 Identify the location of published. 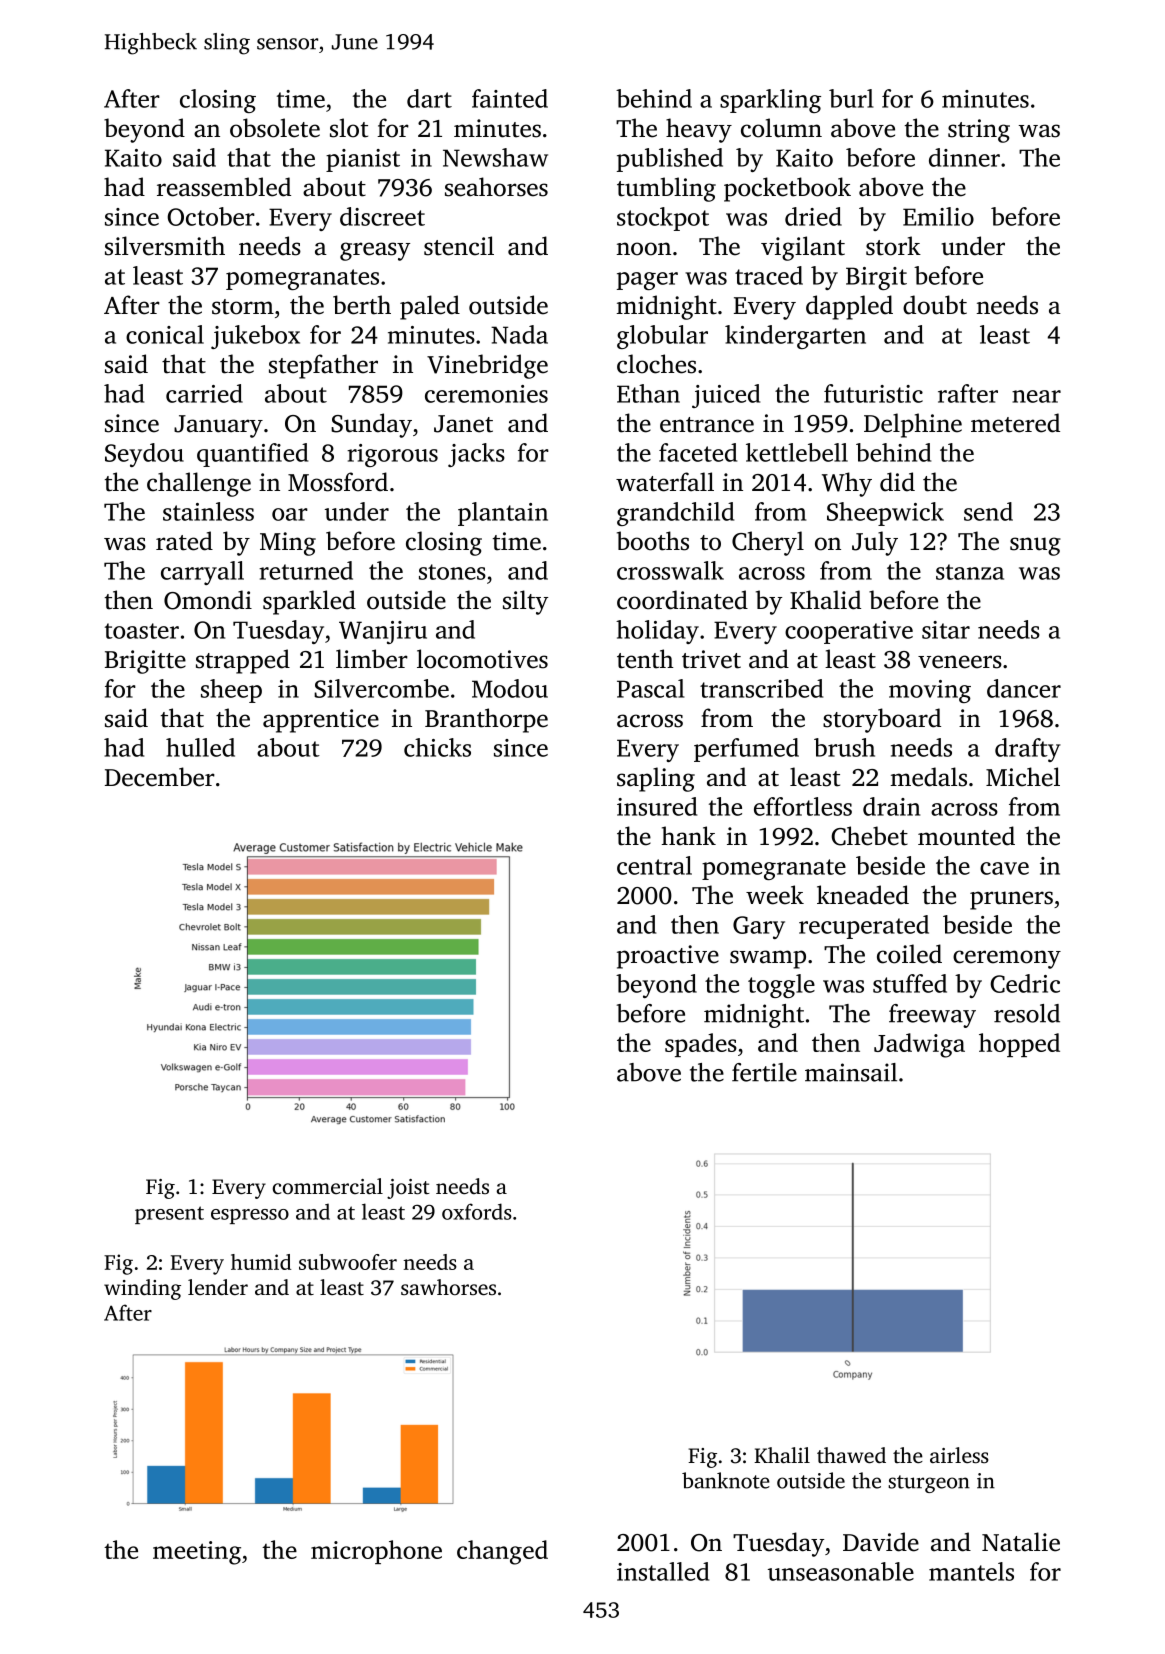
(670, 160).
